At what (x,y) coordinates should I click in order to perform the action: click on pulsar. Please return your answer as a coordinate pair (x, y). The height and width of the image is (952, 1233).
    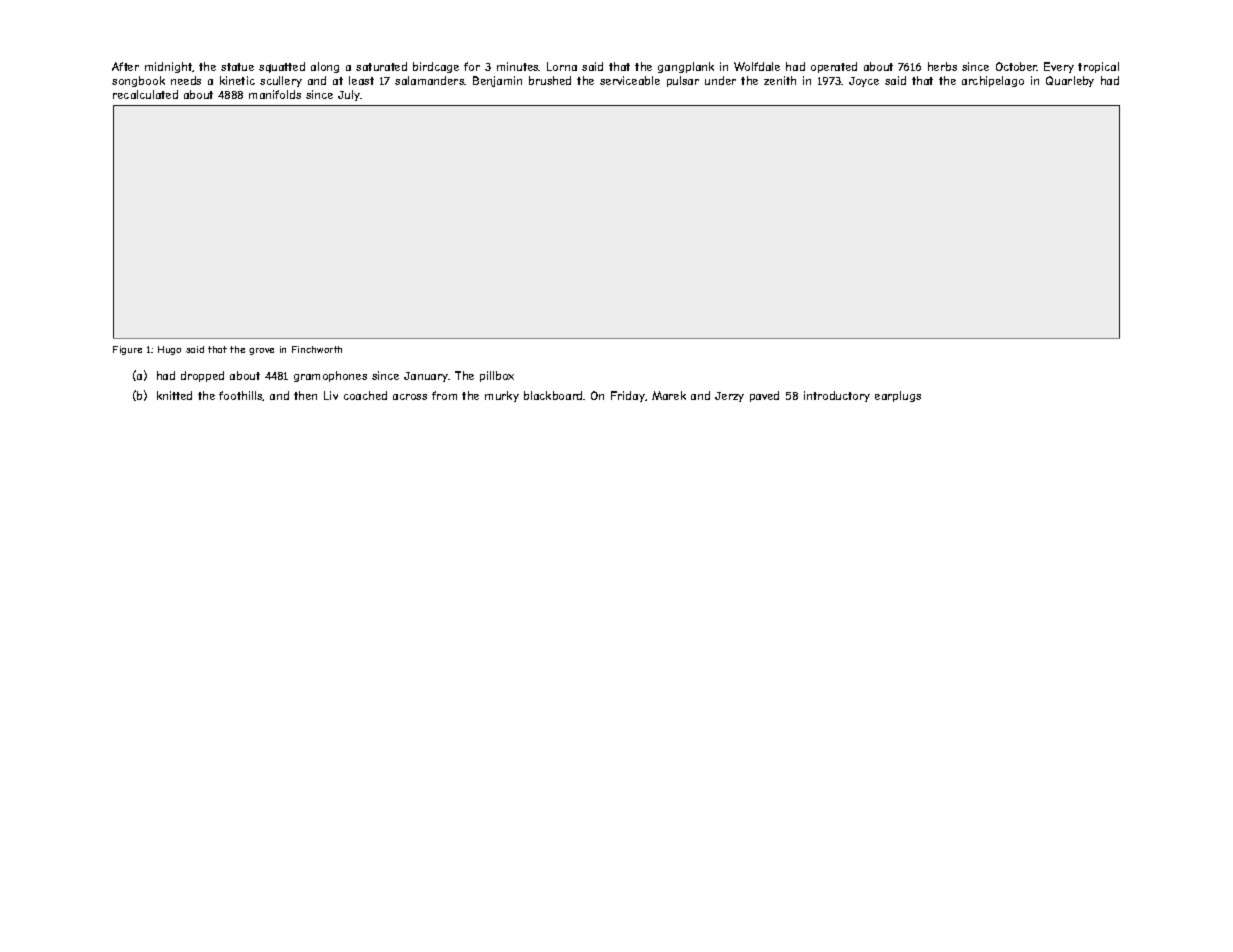
    Looking at the image, I should click on (683, 81).
